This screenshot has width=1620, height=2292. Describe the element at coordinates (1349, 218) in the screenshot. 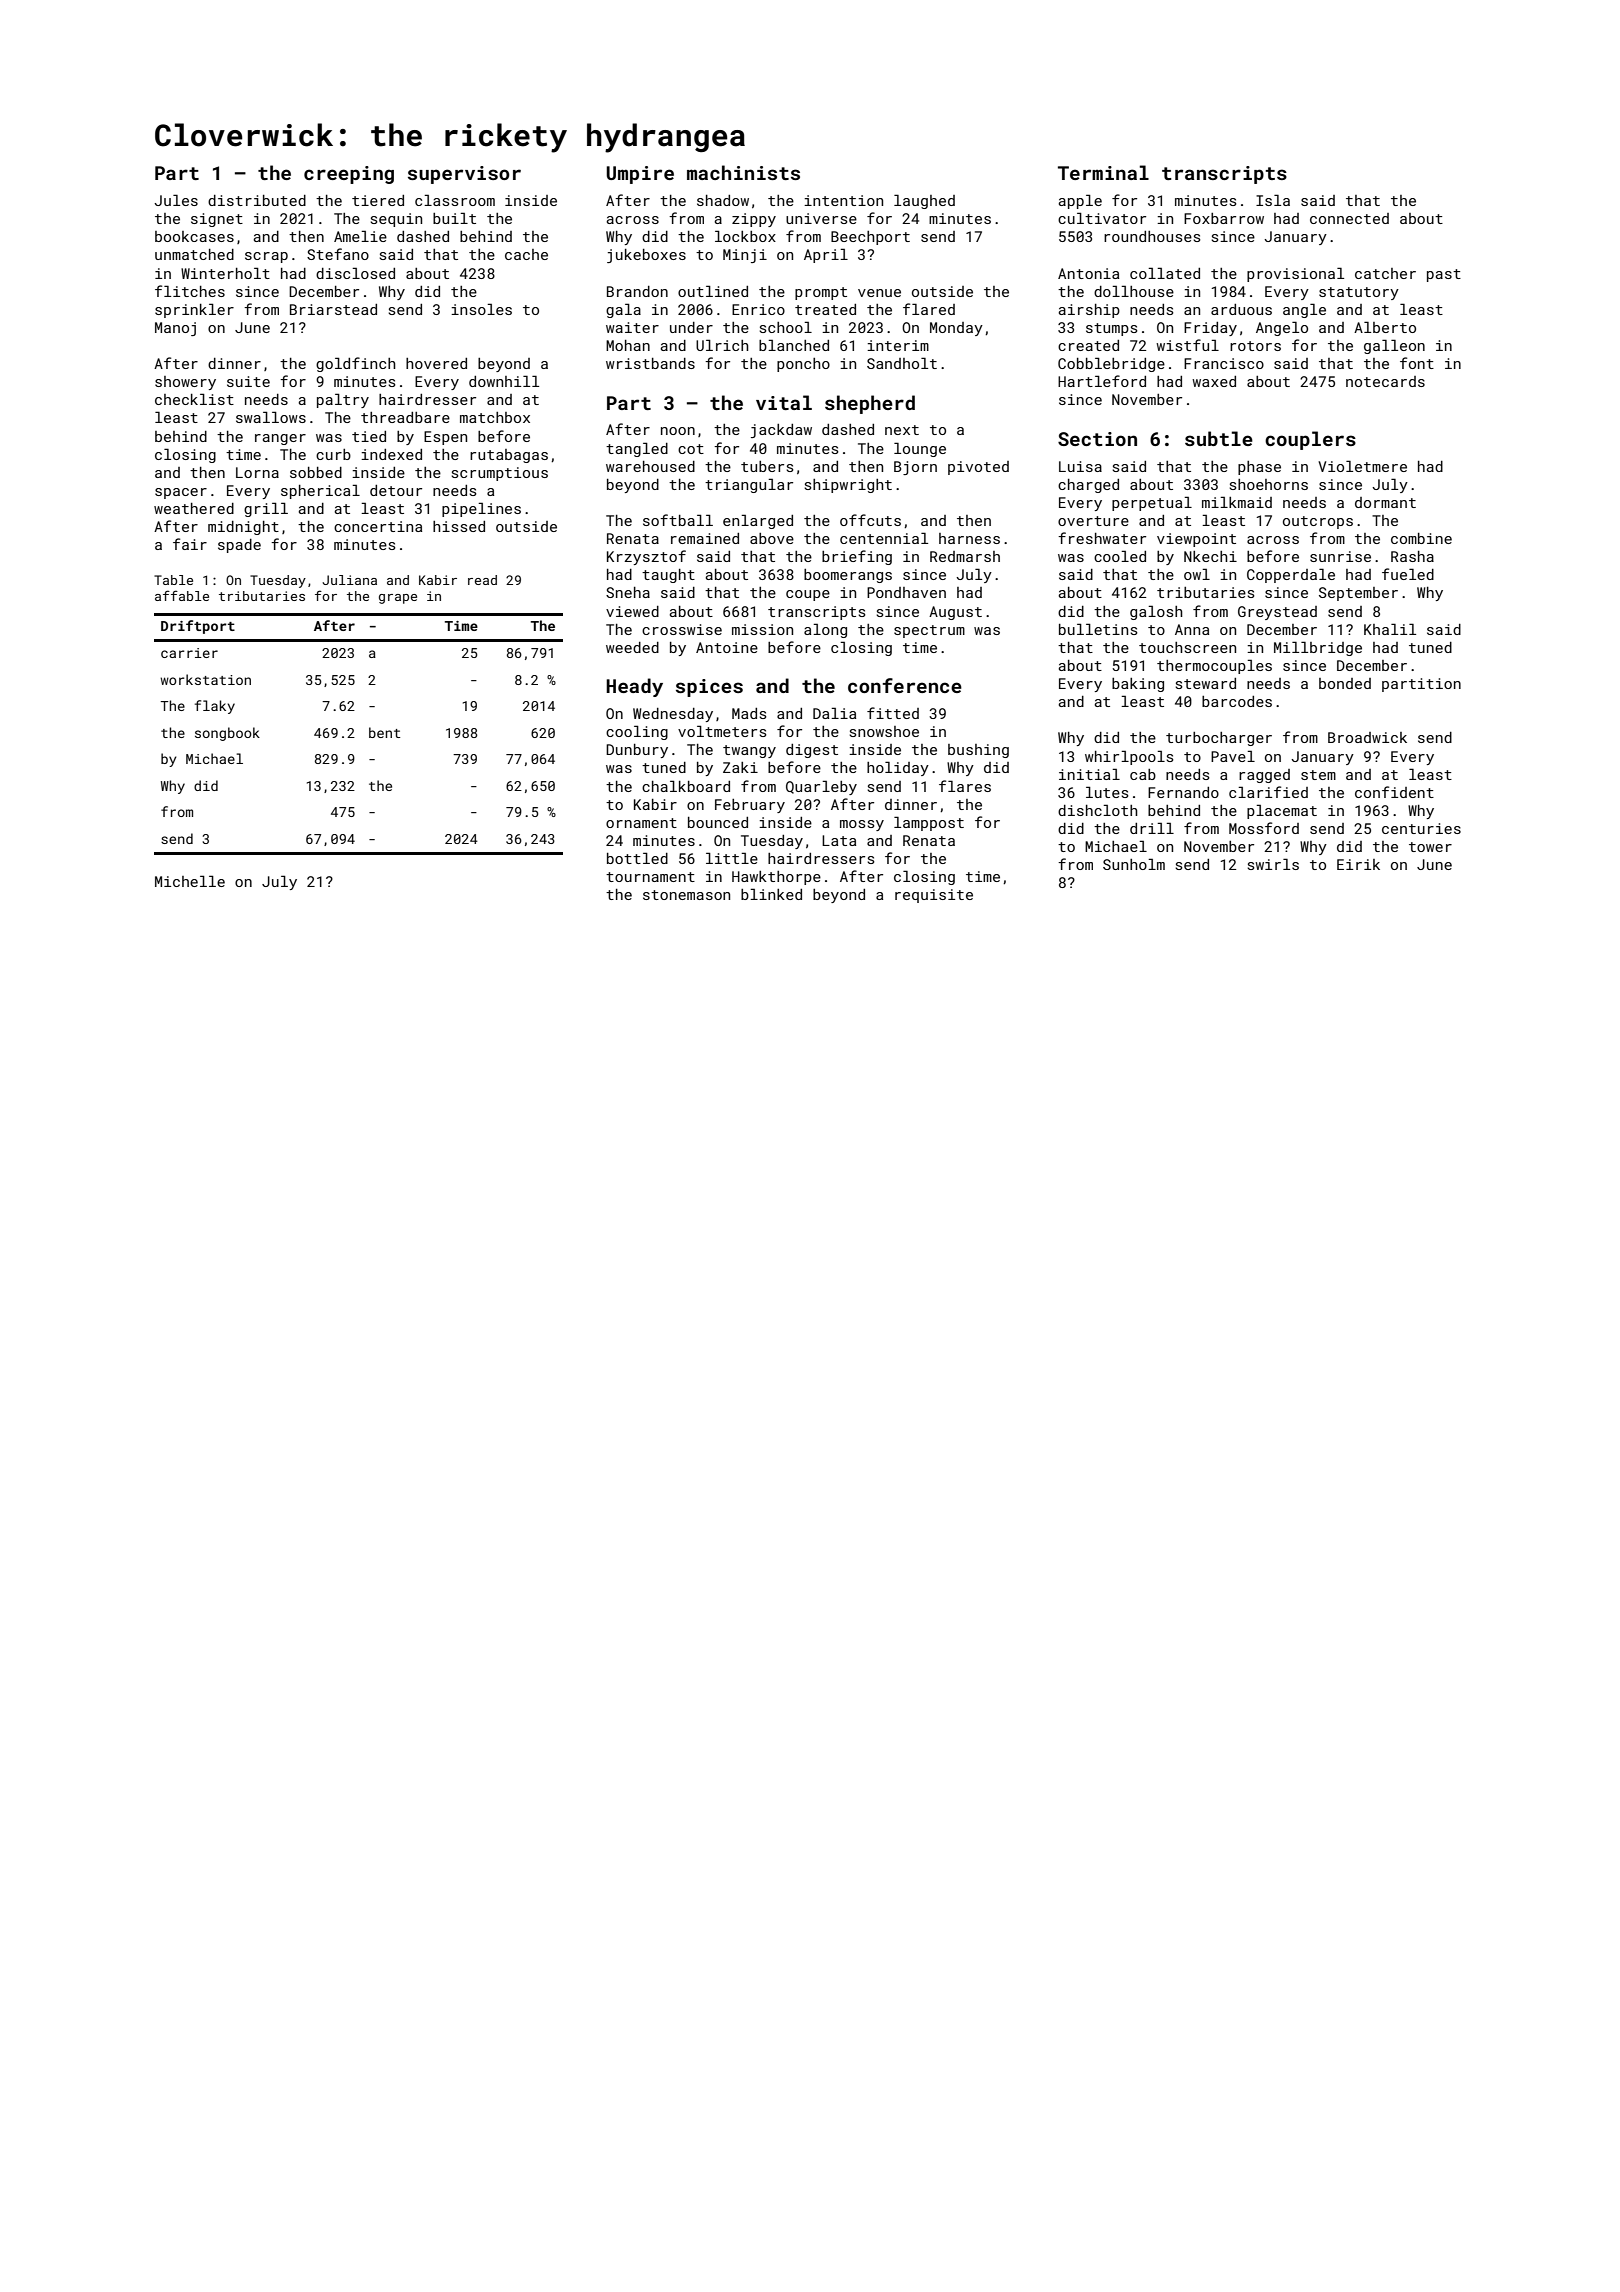

I see `connected` at that location.
